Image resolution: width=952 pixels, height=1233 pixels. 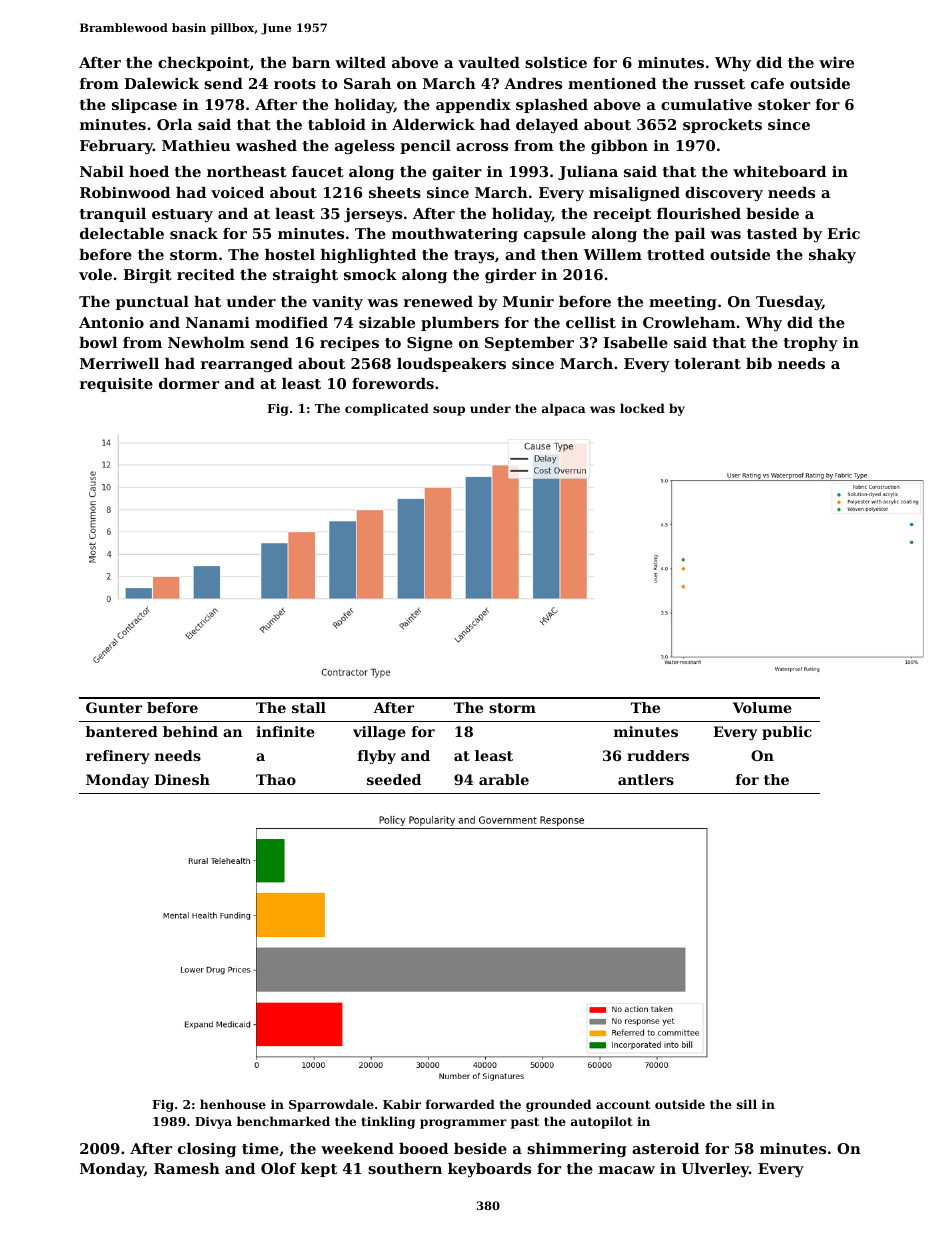 What do you see at coordinates (233, 1104) in the page?
I see `henhouse` at bounding box center [233, 1104].
